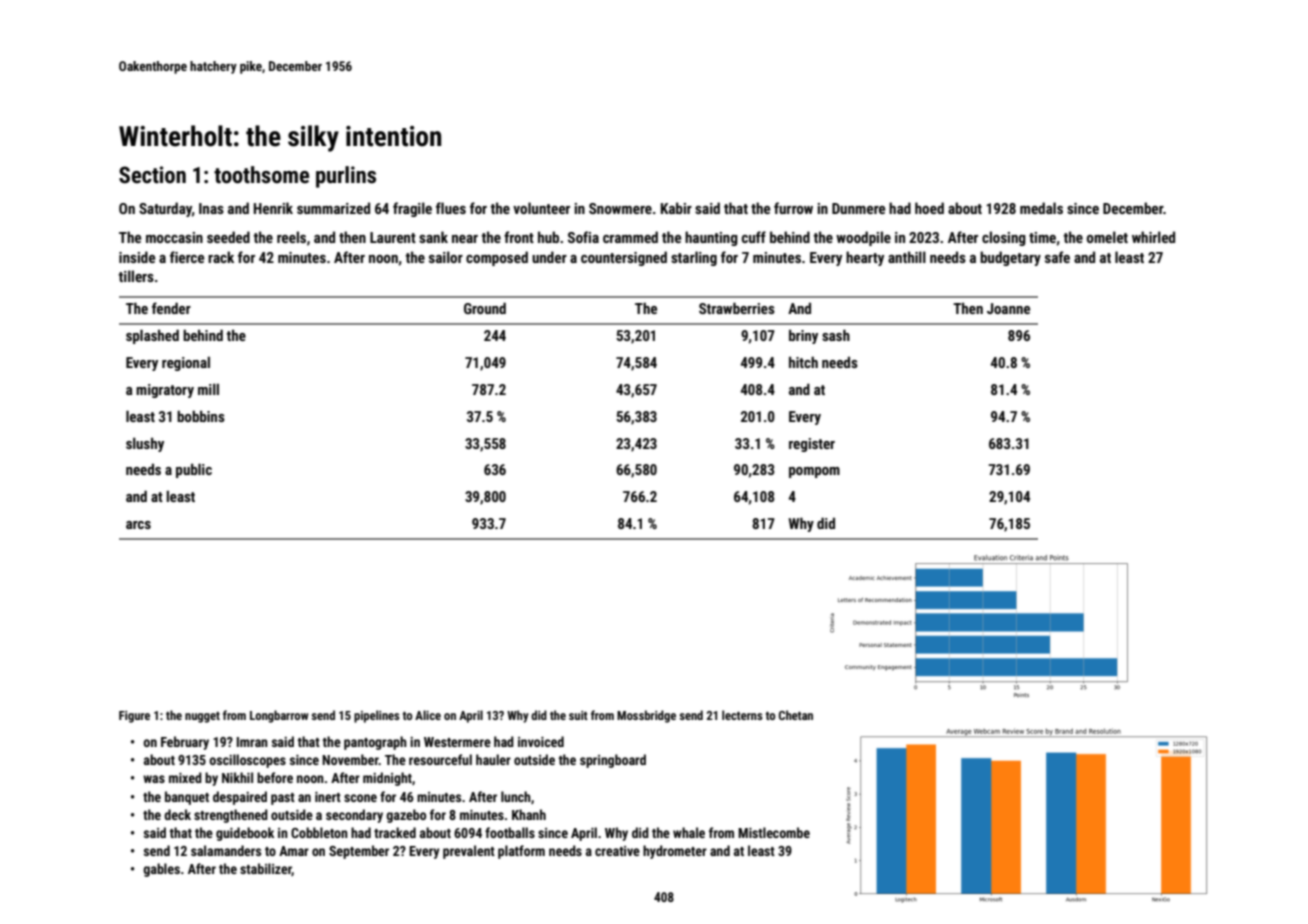  I want to click on bobbins, so click(201, 416).
